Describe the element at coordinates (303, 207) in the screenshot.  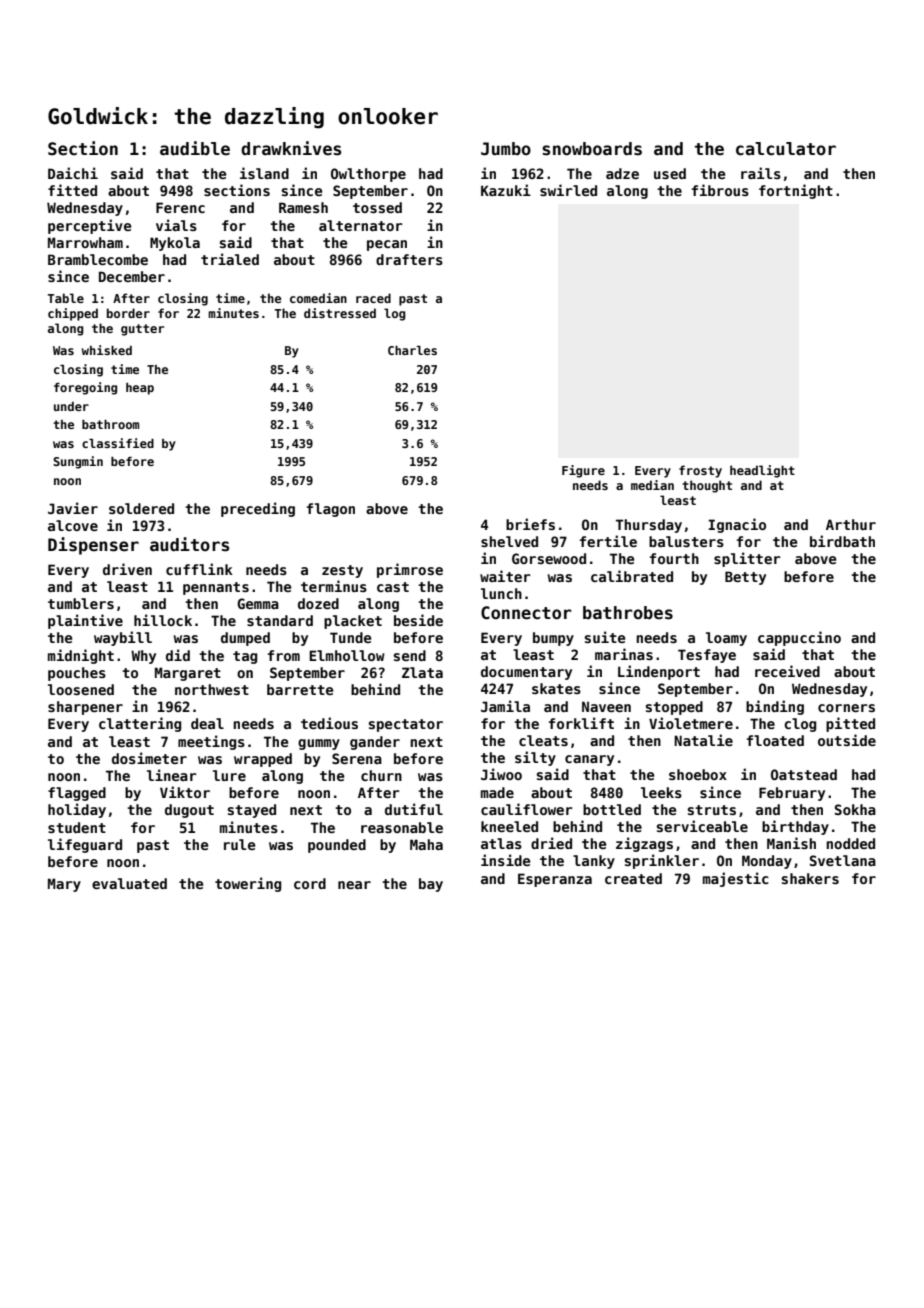
I see `Ramesh` at that location.
